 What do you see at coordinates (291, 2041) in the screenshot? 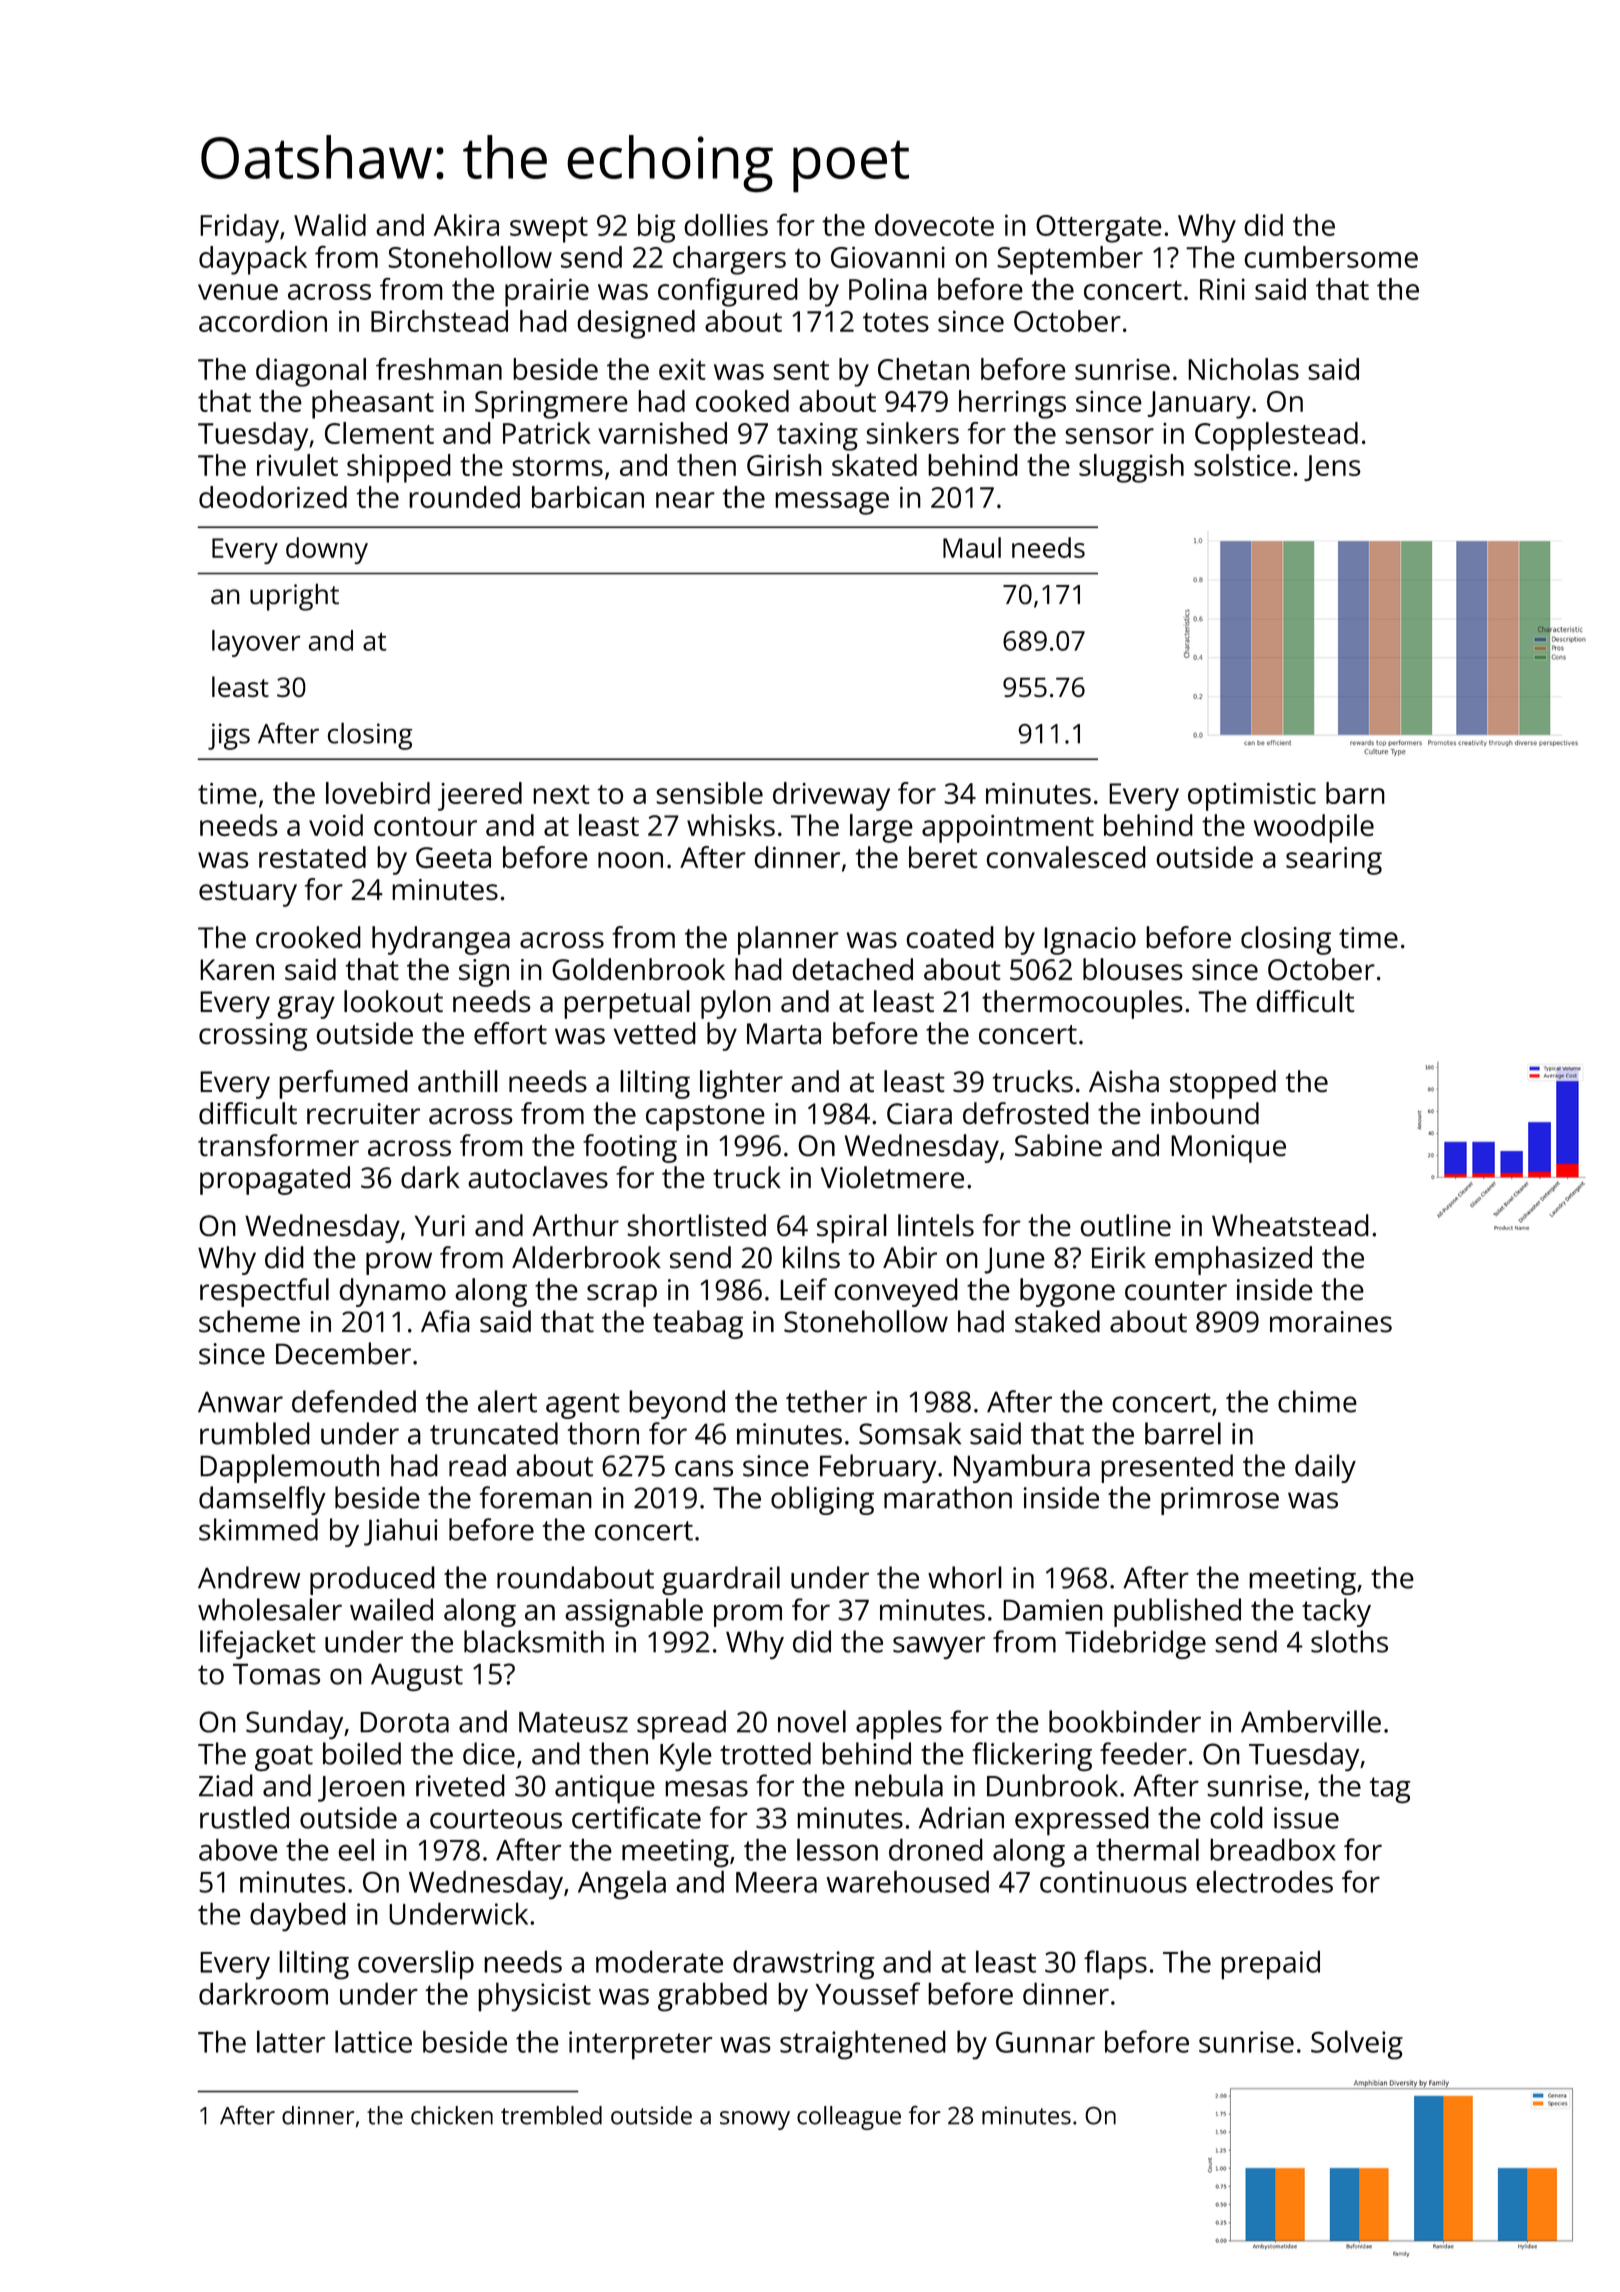
I see `latter` at bounding box center [291, 2041].
